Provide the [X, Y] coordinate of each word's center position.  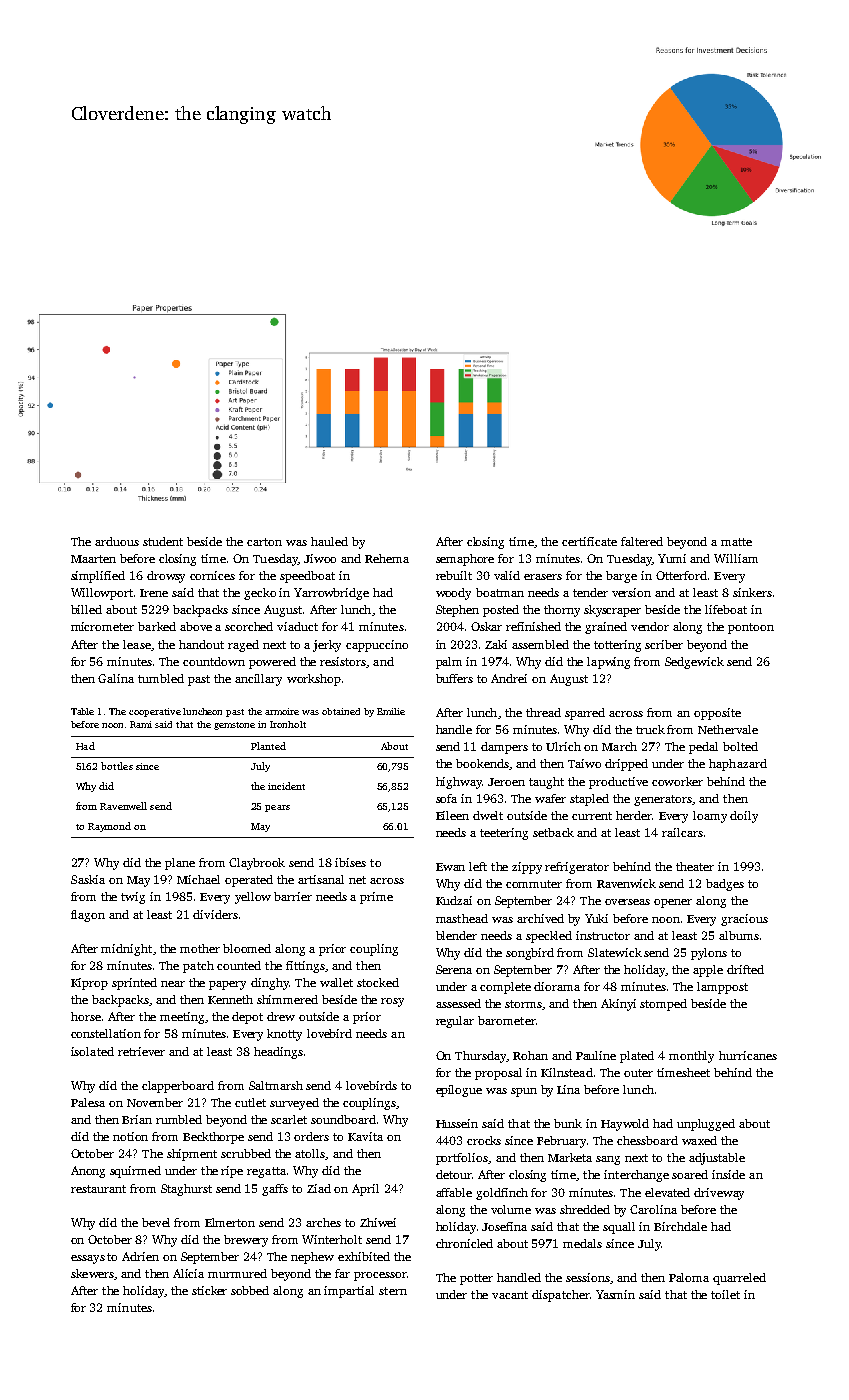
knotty [284, 1035]
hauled [329, 541]
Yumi [672, 558]
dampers [504, 748]
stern [393, 1291]
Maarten [93, 559]
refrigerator [577, 868]
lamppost [722, 988]
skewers [92, 1273]
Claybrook [257, 864]
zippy [527, 868]
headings [278, 1053]
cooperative [155, 712]
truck [650, 729]
